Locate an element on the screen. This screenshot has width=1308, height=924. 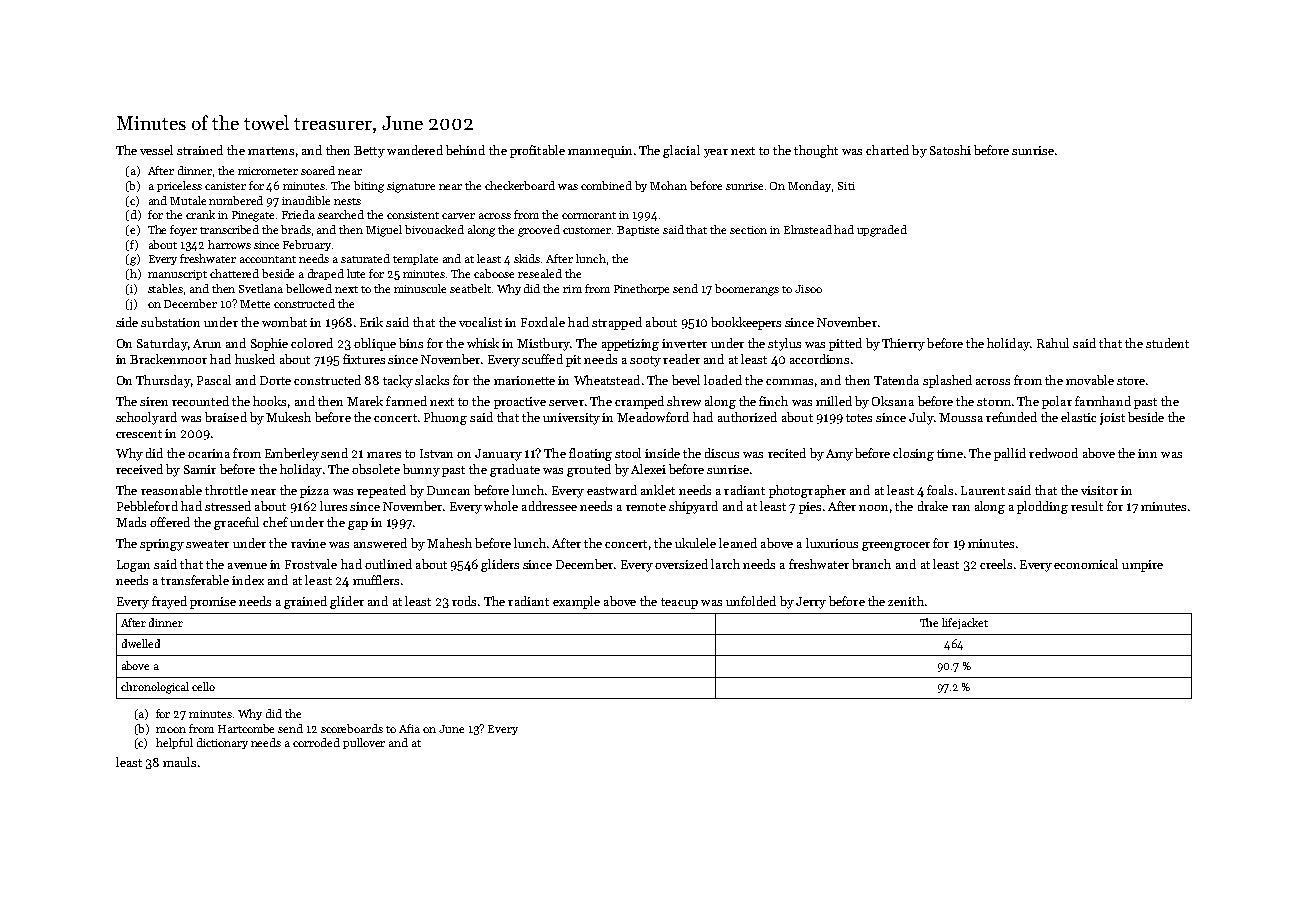
polar is located at coordinates (1057, 402).
